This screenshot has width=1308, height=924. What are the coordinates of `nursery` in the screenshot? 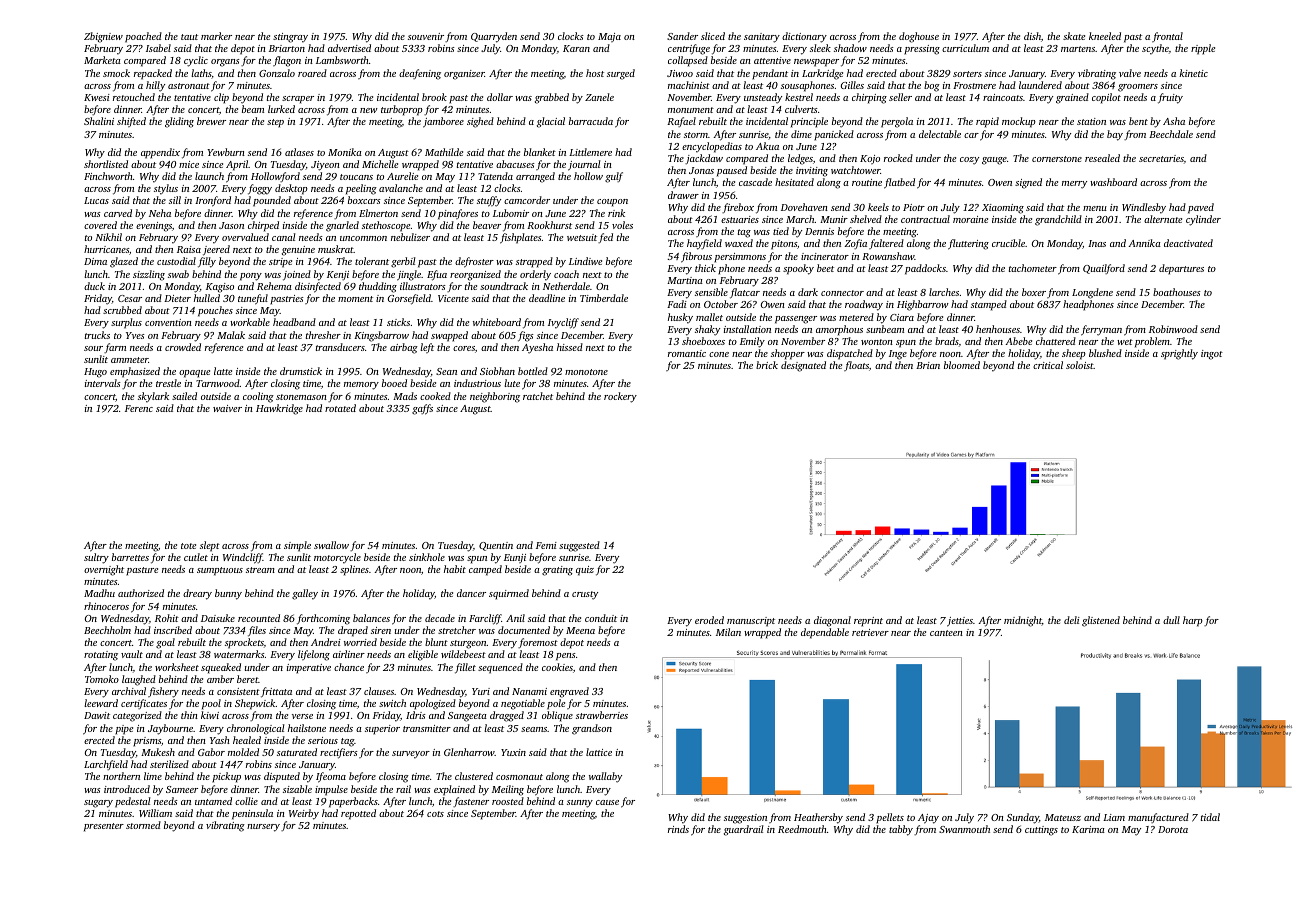 It's located at (263, 828).
